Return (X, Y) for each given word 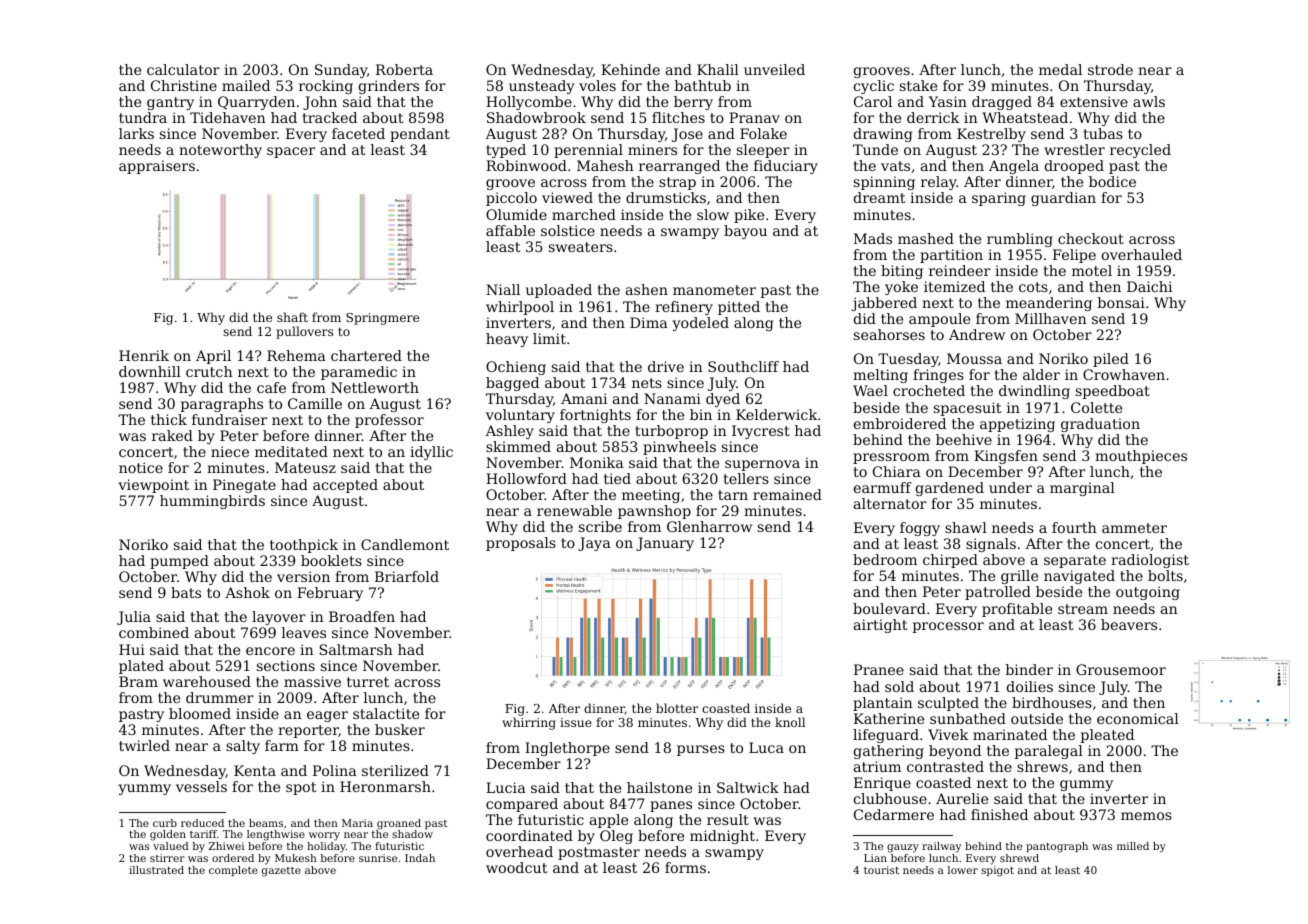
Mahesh (605, 165)
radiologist (1150, 561)
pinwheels (679, 448)
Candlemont (405, 544)
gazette (281, 872)
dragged (1002, 103)
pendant (420, 135)
